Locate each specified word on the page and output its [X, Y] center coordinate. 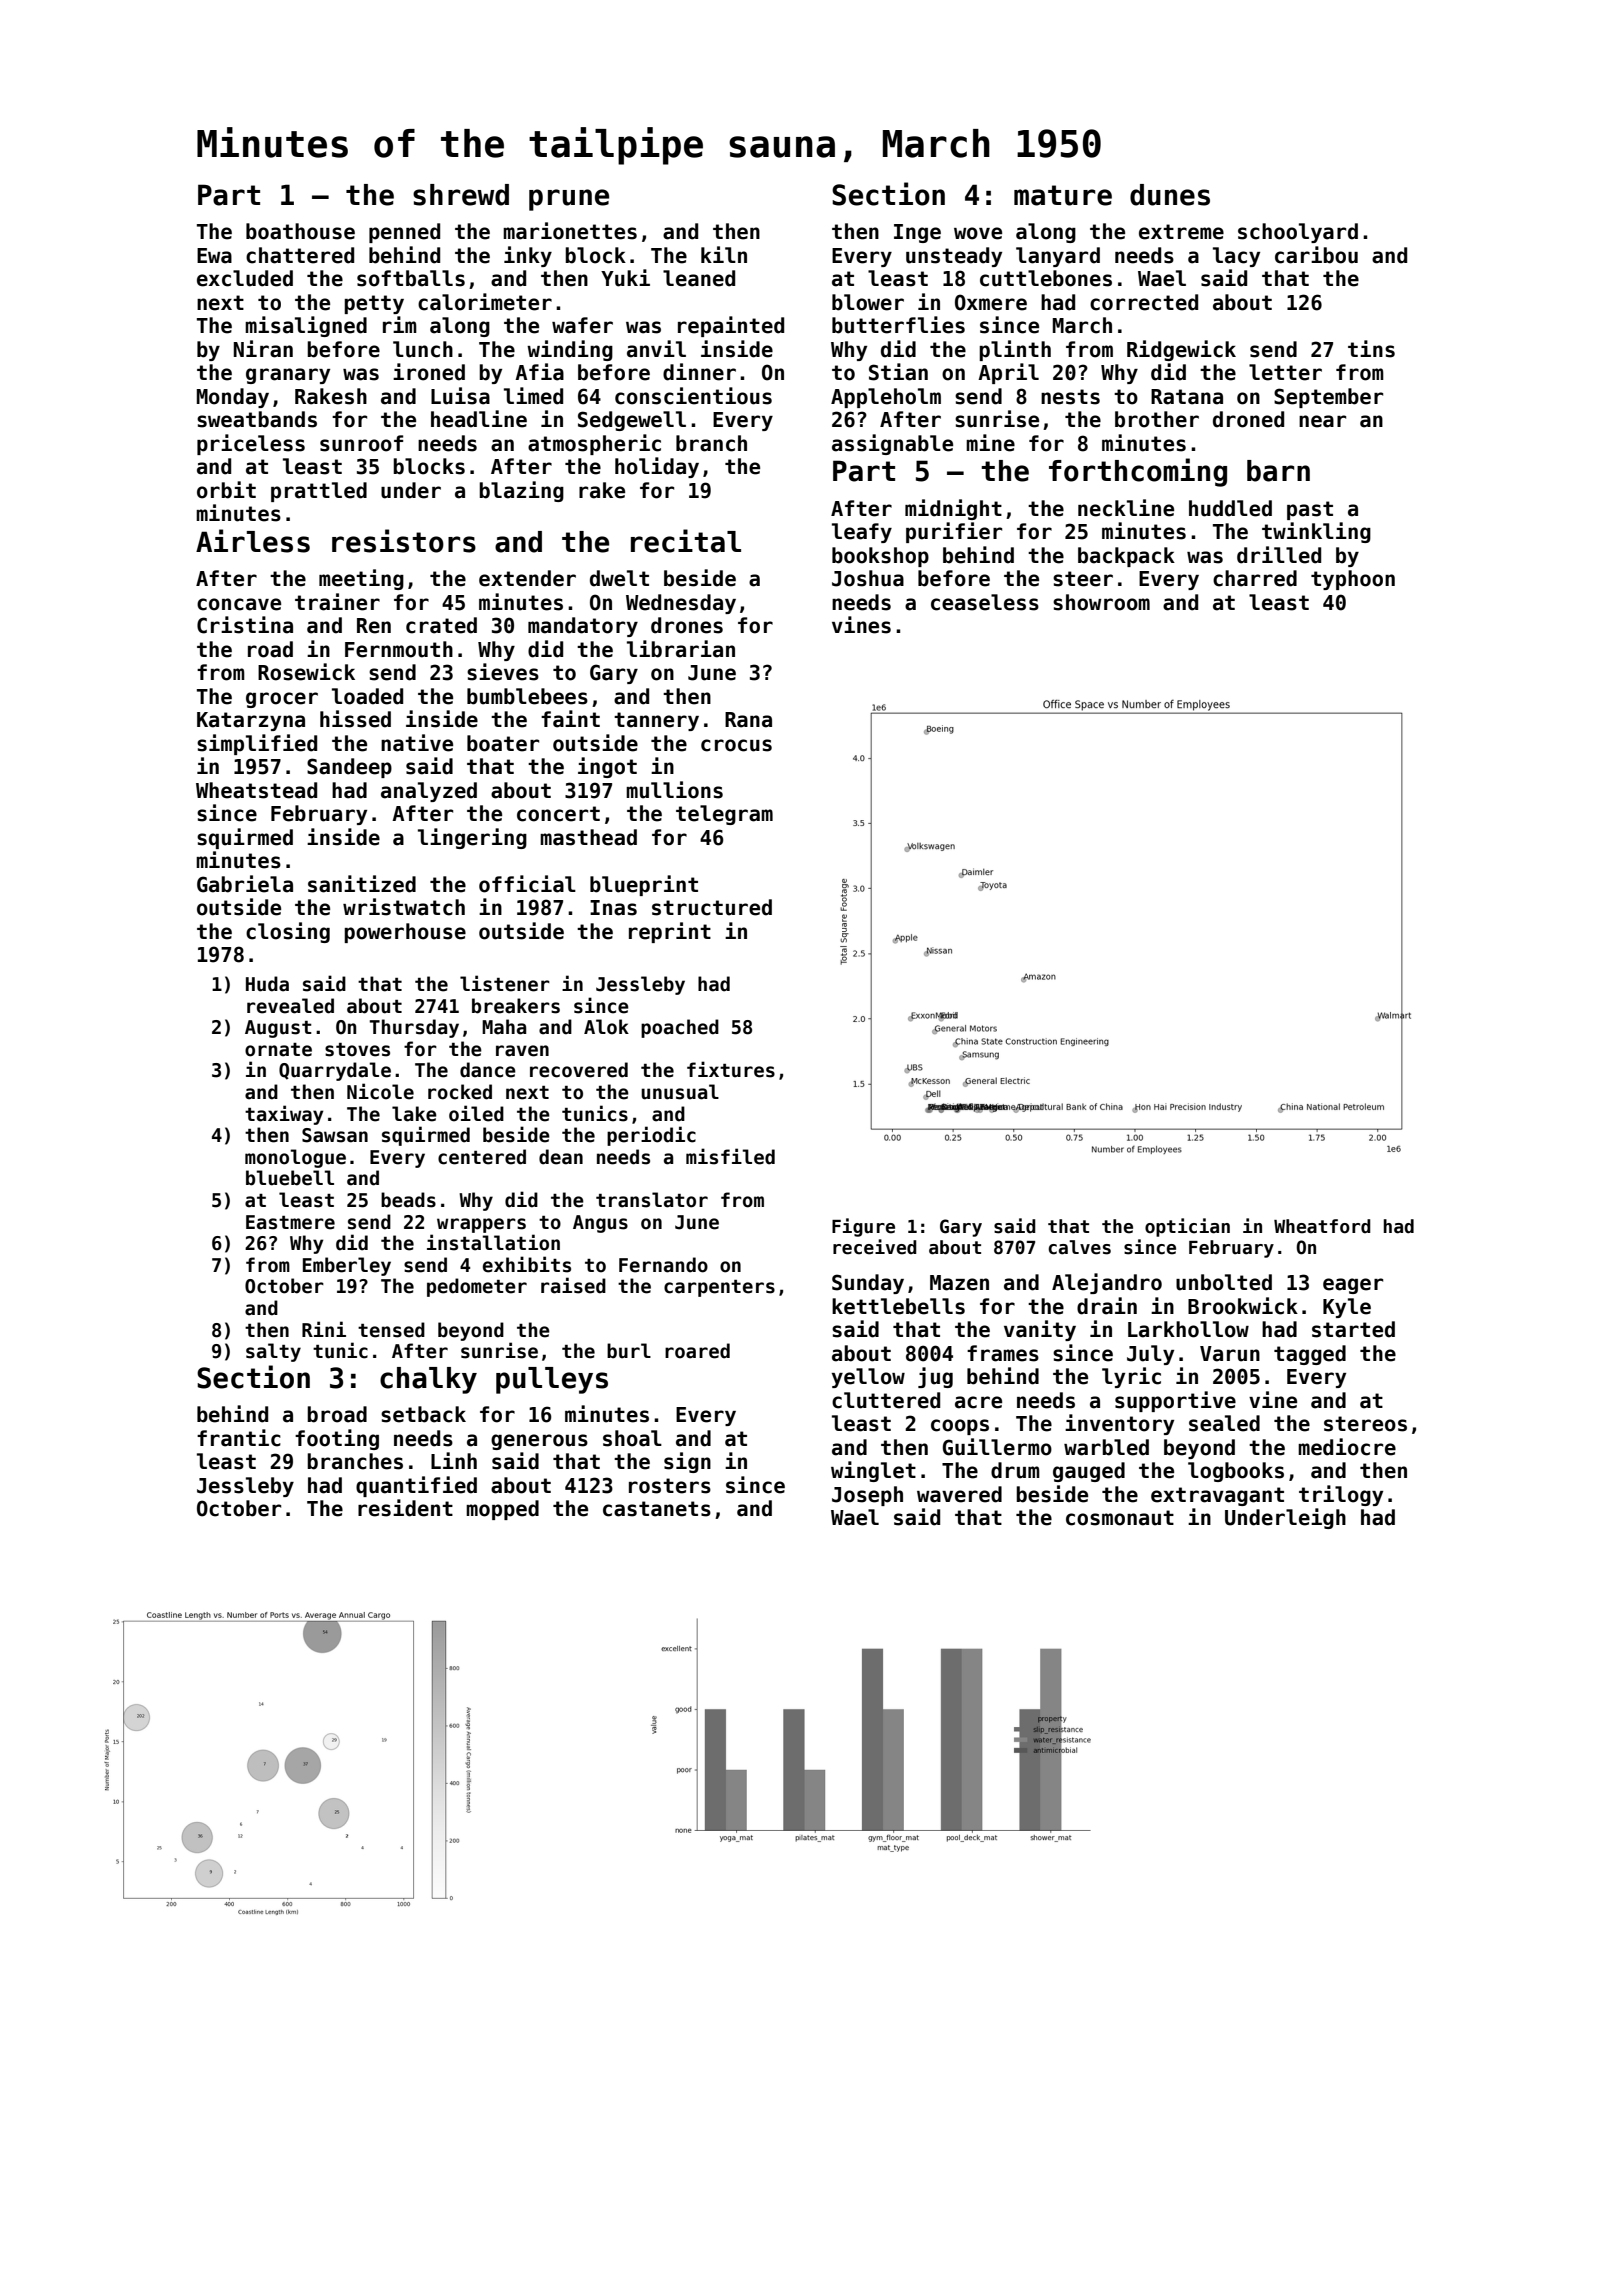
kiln [724, 254]
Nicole [380, 1091]
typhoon [1353, 580]
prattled [319, 492]
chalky [428, 1380]
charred [1255, 578]
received [875, 1247]
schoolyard [1298, 233]
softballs [411, 278]
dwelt [619, 578]
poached [680, 1028]
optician [1187, 1227]
